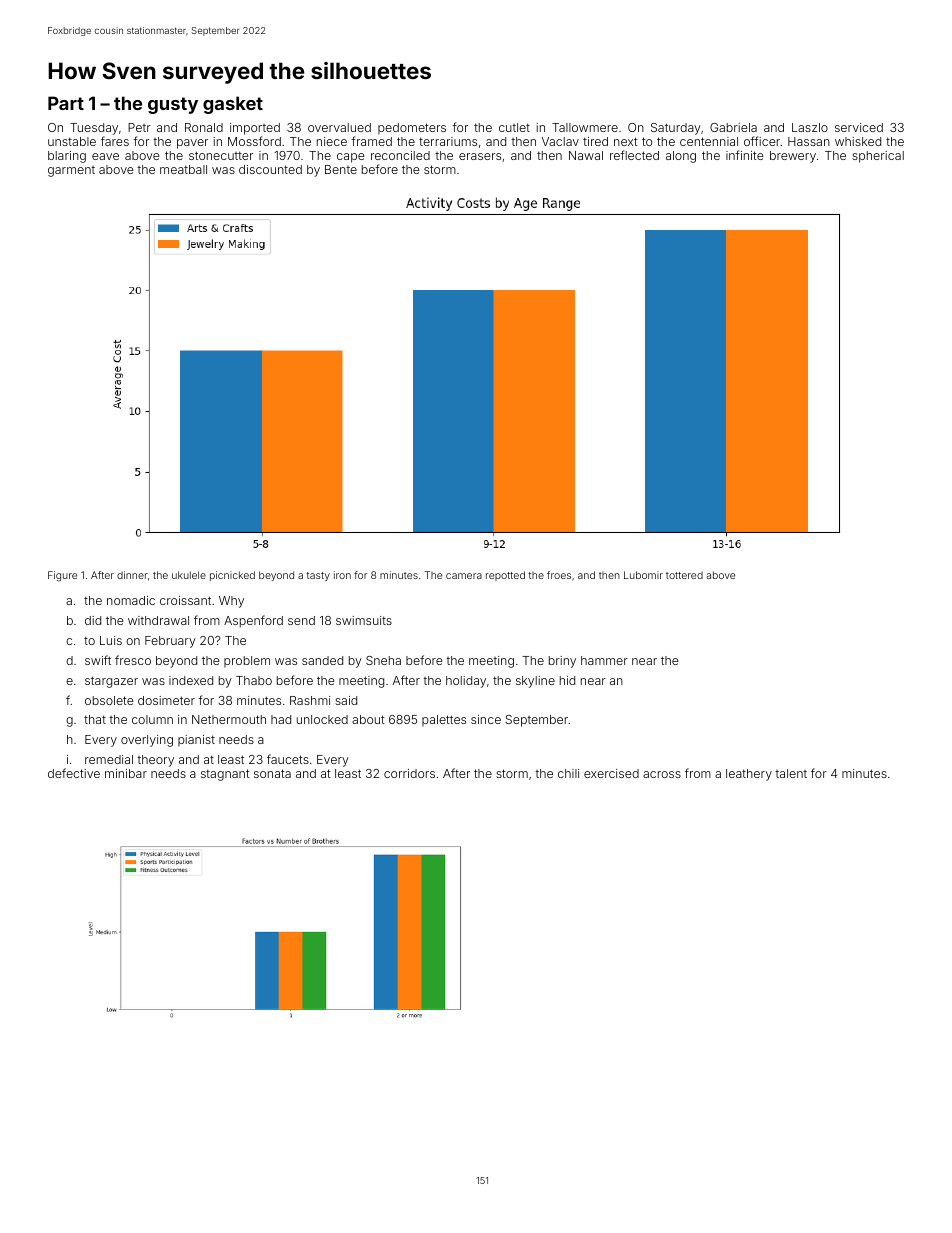 This screenshot has width=952, height=1233. Describe the element at coordinates (709, 141) in the screenshot. I see `centennial` at that location.
